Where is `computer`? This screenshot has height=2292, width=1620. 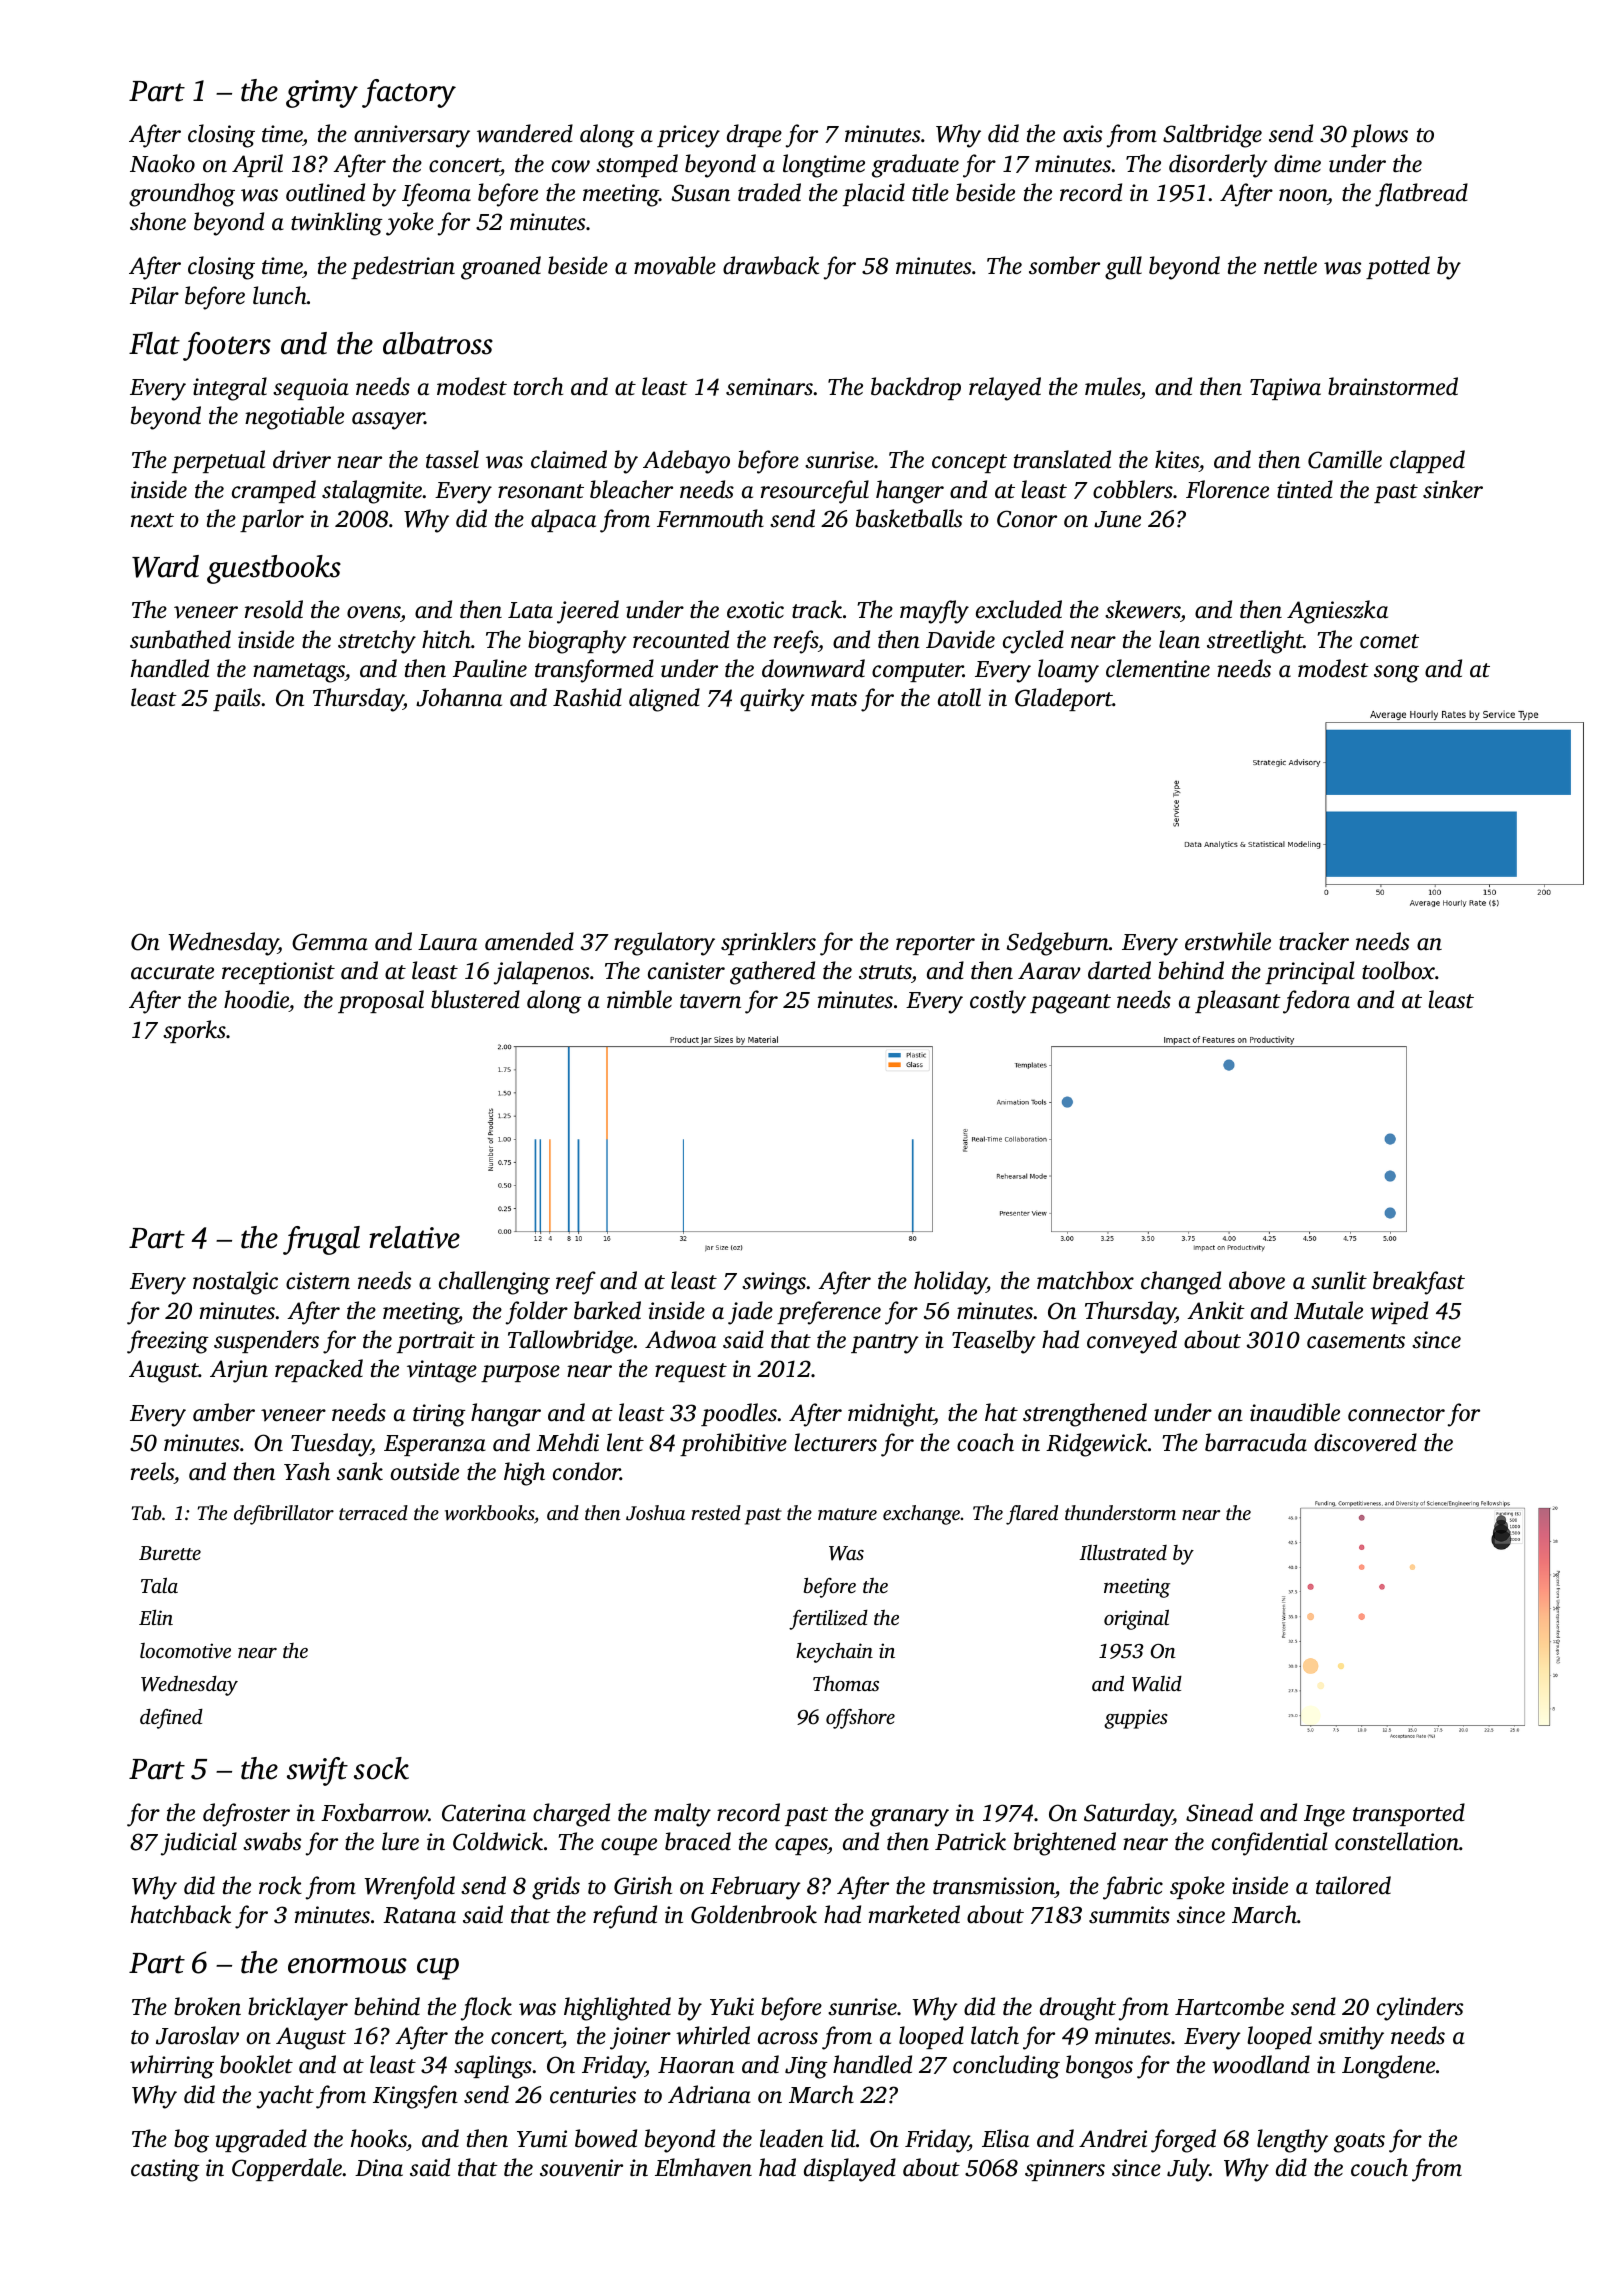 computer is located at coordinates (917, 672).
